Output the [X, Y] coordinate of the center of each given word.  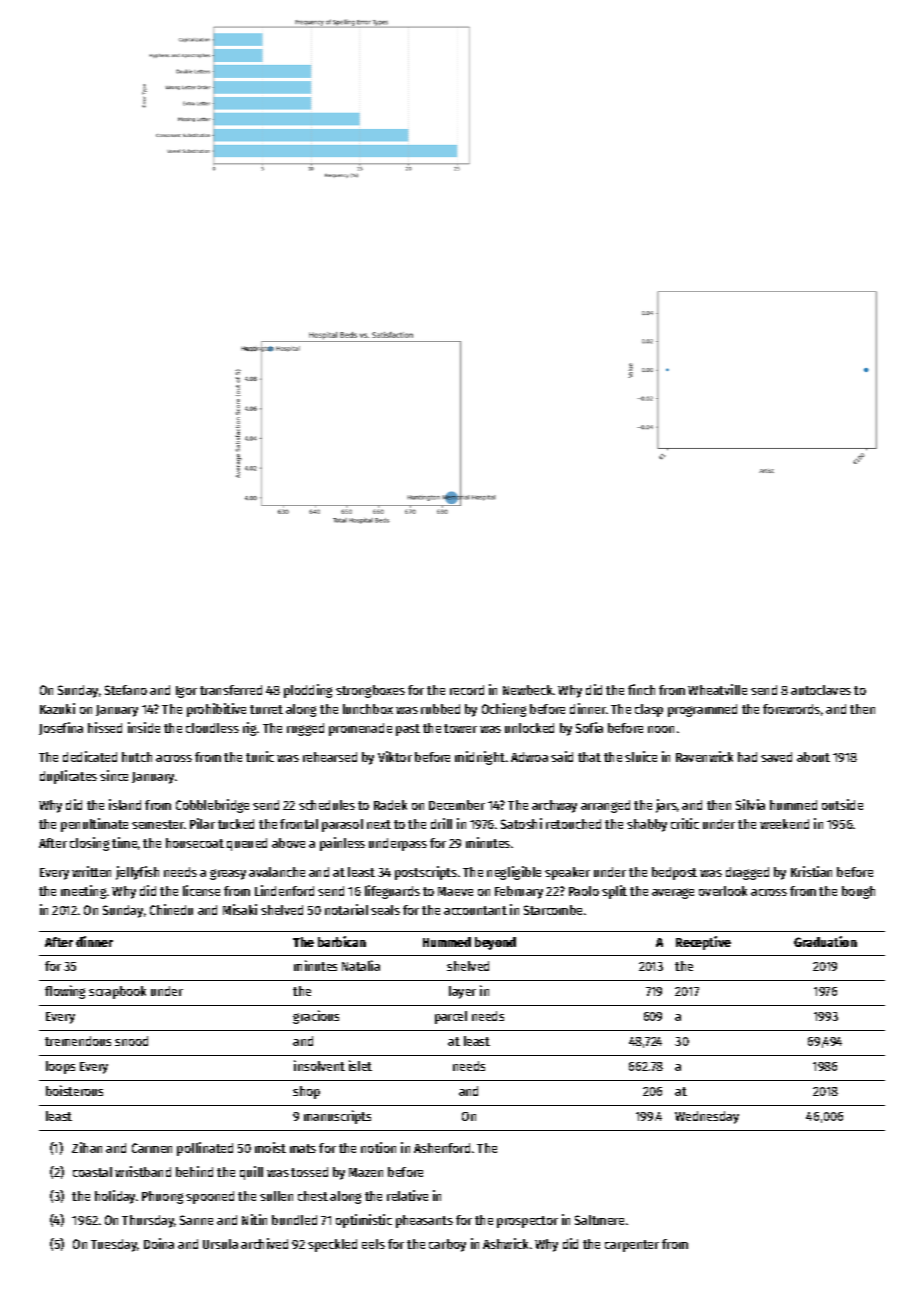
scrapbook [117, 992]
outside [842, 804]
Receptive [703, 943]
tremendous [78, 1041]
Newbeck [527, 690]
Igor [186, 692]
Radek [390, 805]
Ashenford [442, 1148]
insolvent [319, 1065]
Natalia [361, 965]
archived [264, 1243]
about [813, 757]
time [124, 842]
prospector [527, 1222]
